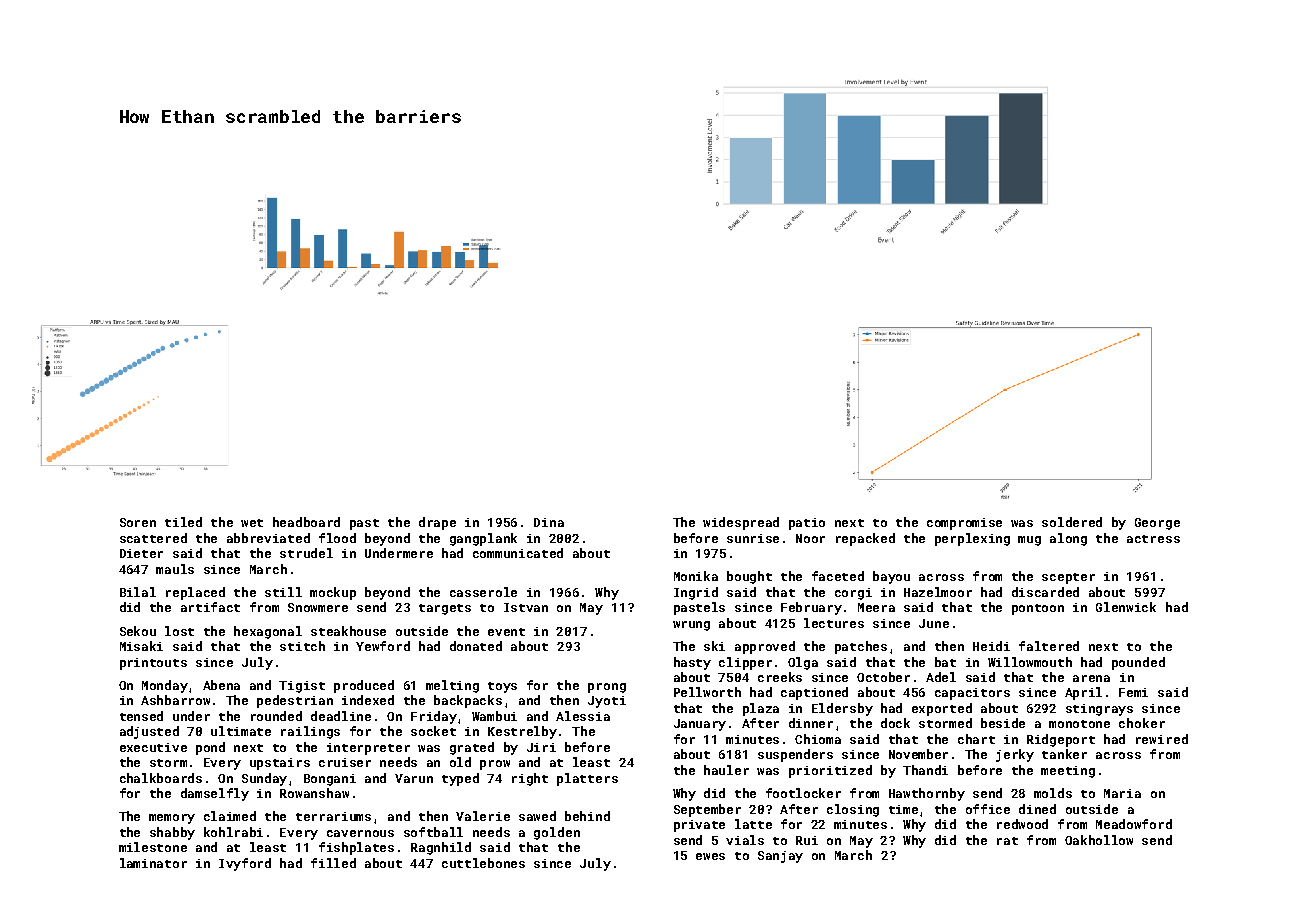  I want to click on footlocker, so click(803, 793).
